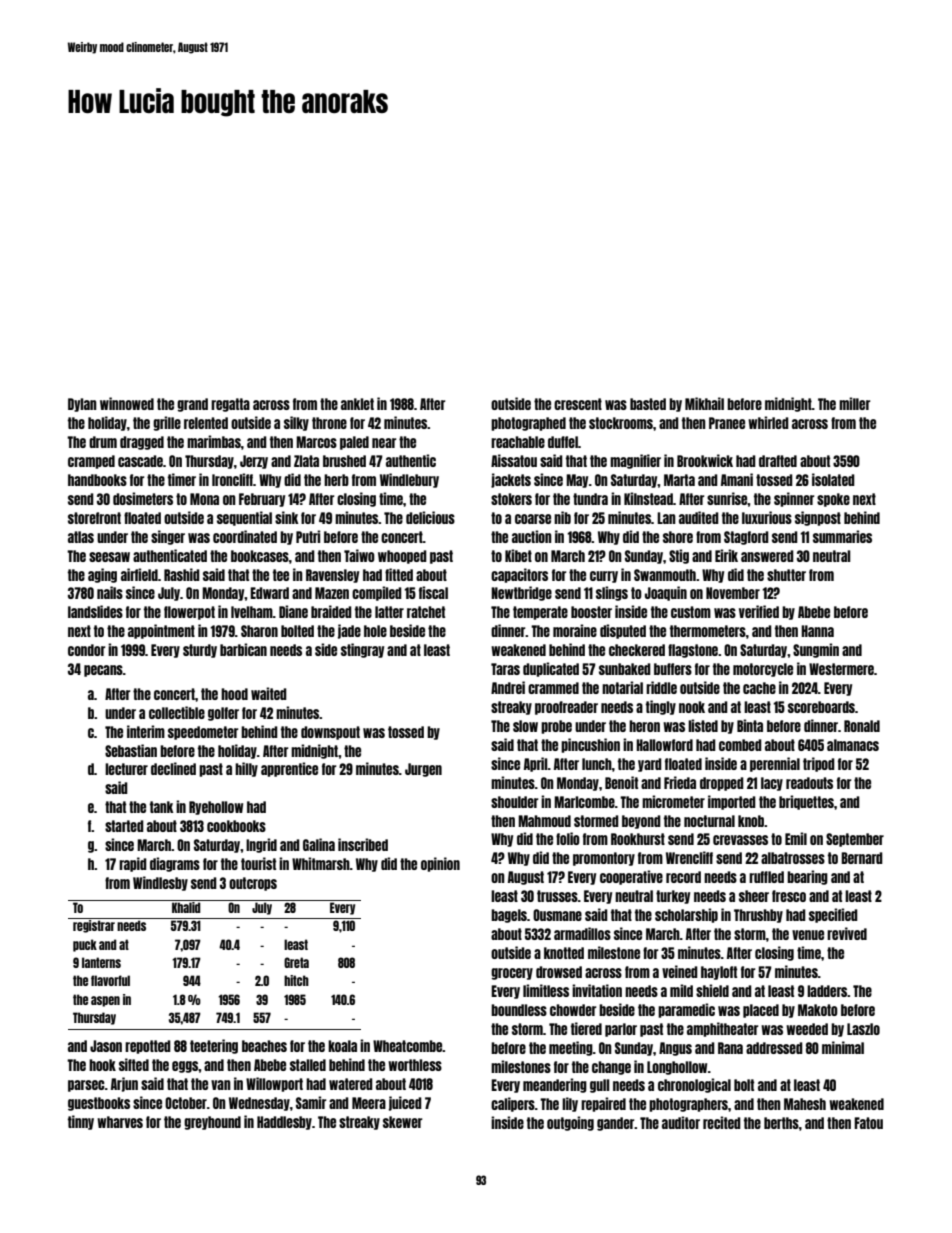 The height and width of the screenshot is (1233, 952). I want to click on Dylan, so click(82, 405).
